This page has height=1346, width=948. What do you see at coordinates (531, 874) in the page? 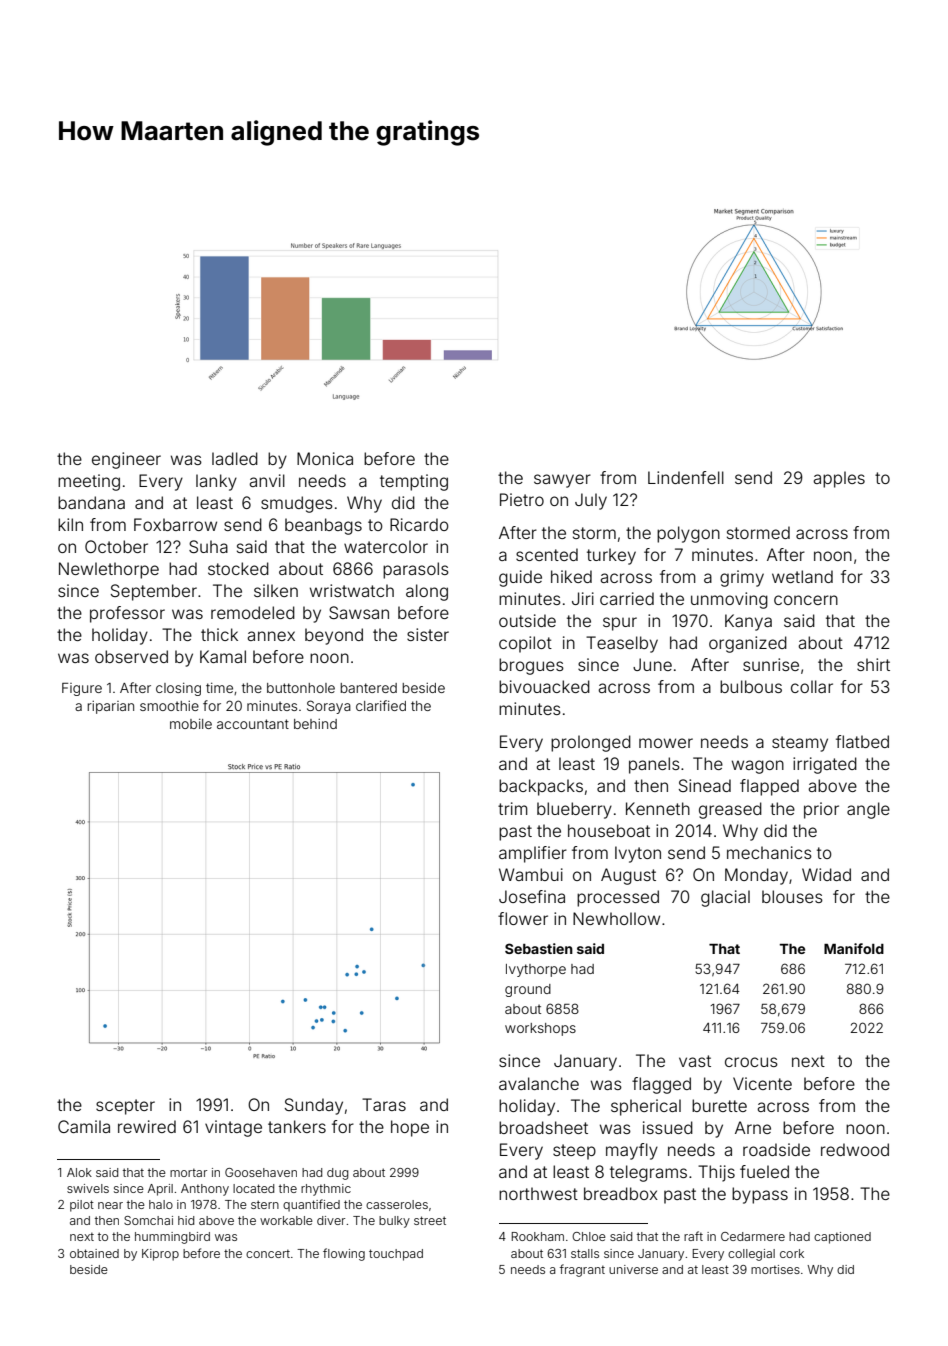
I see `Wambui` at bounding box center [531, 874].
